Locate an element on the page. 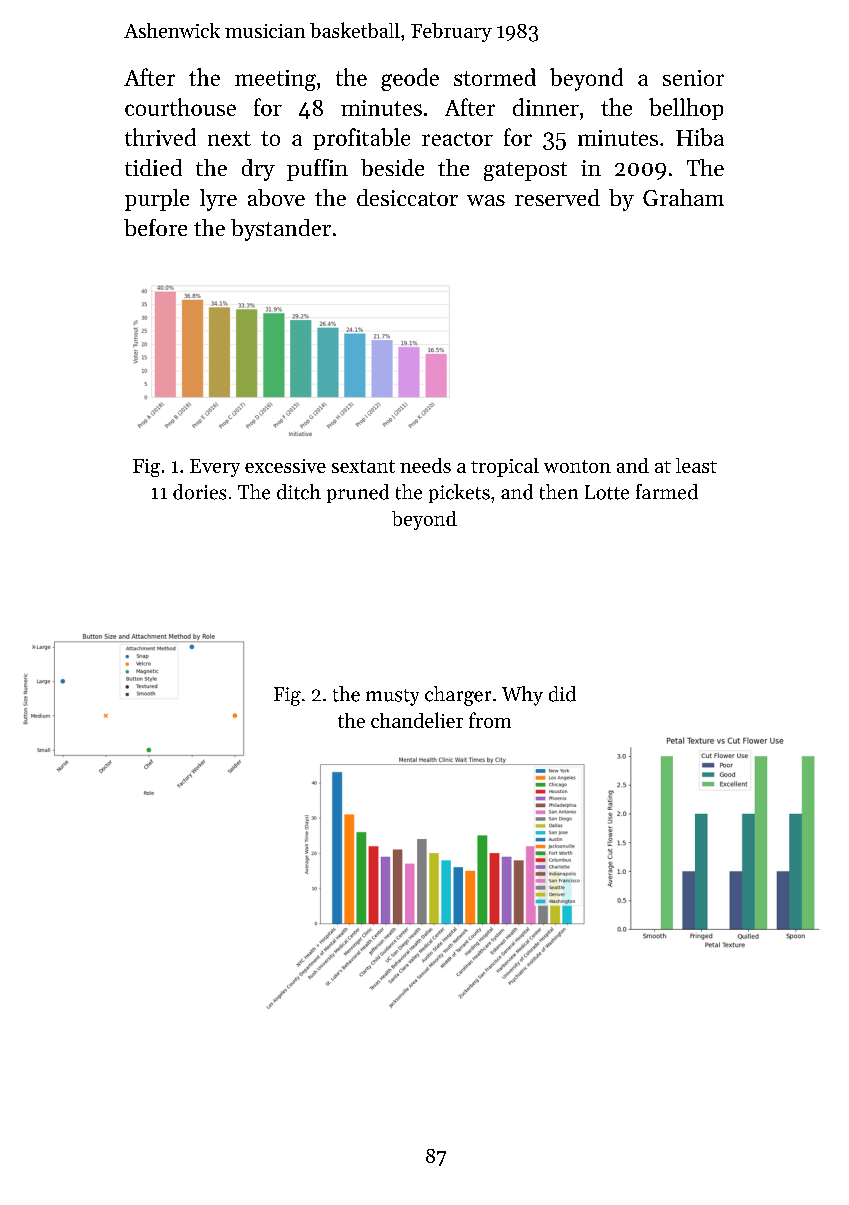 The height and width of the page is (1205, 849). courthouse is located at coordinates (180, 107).
